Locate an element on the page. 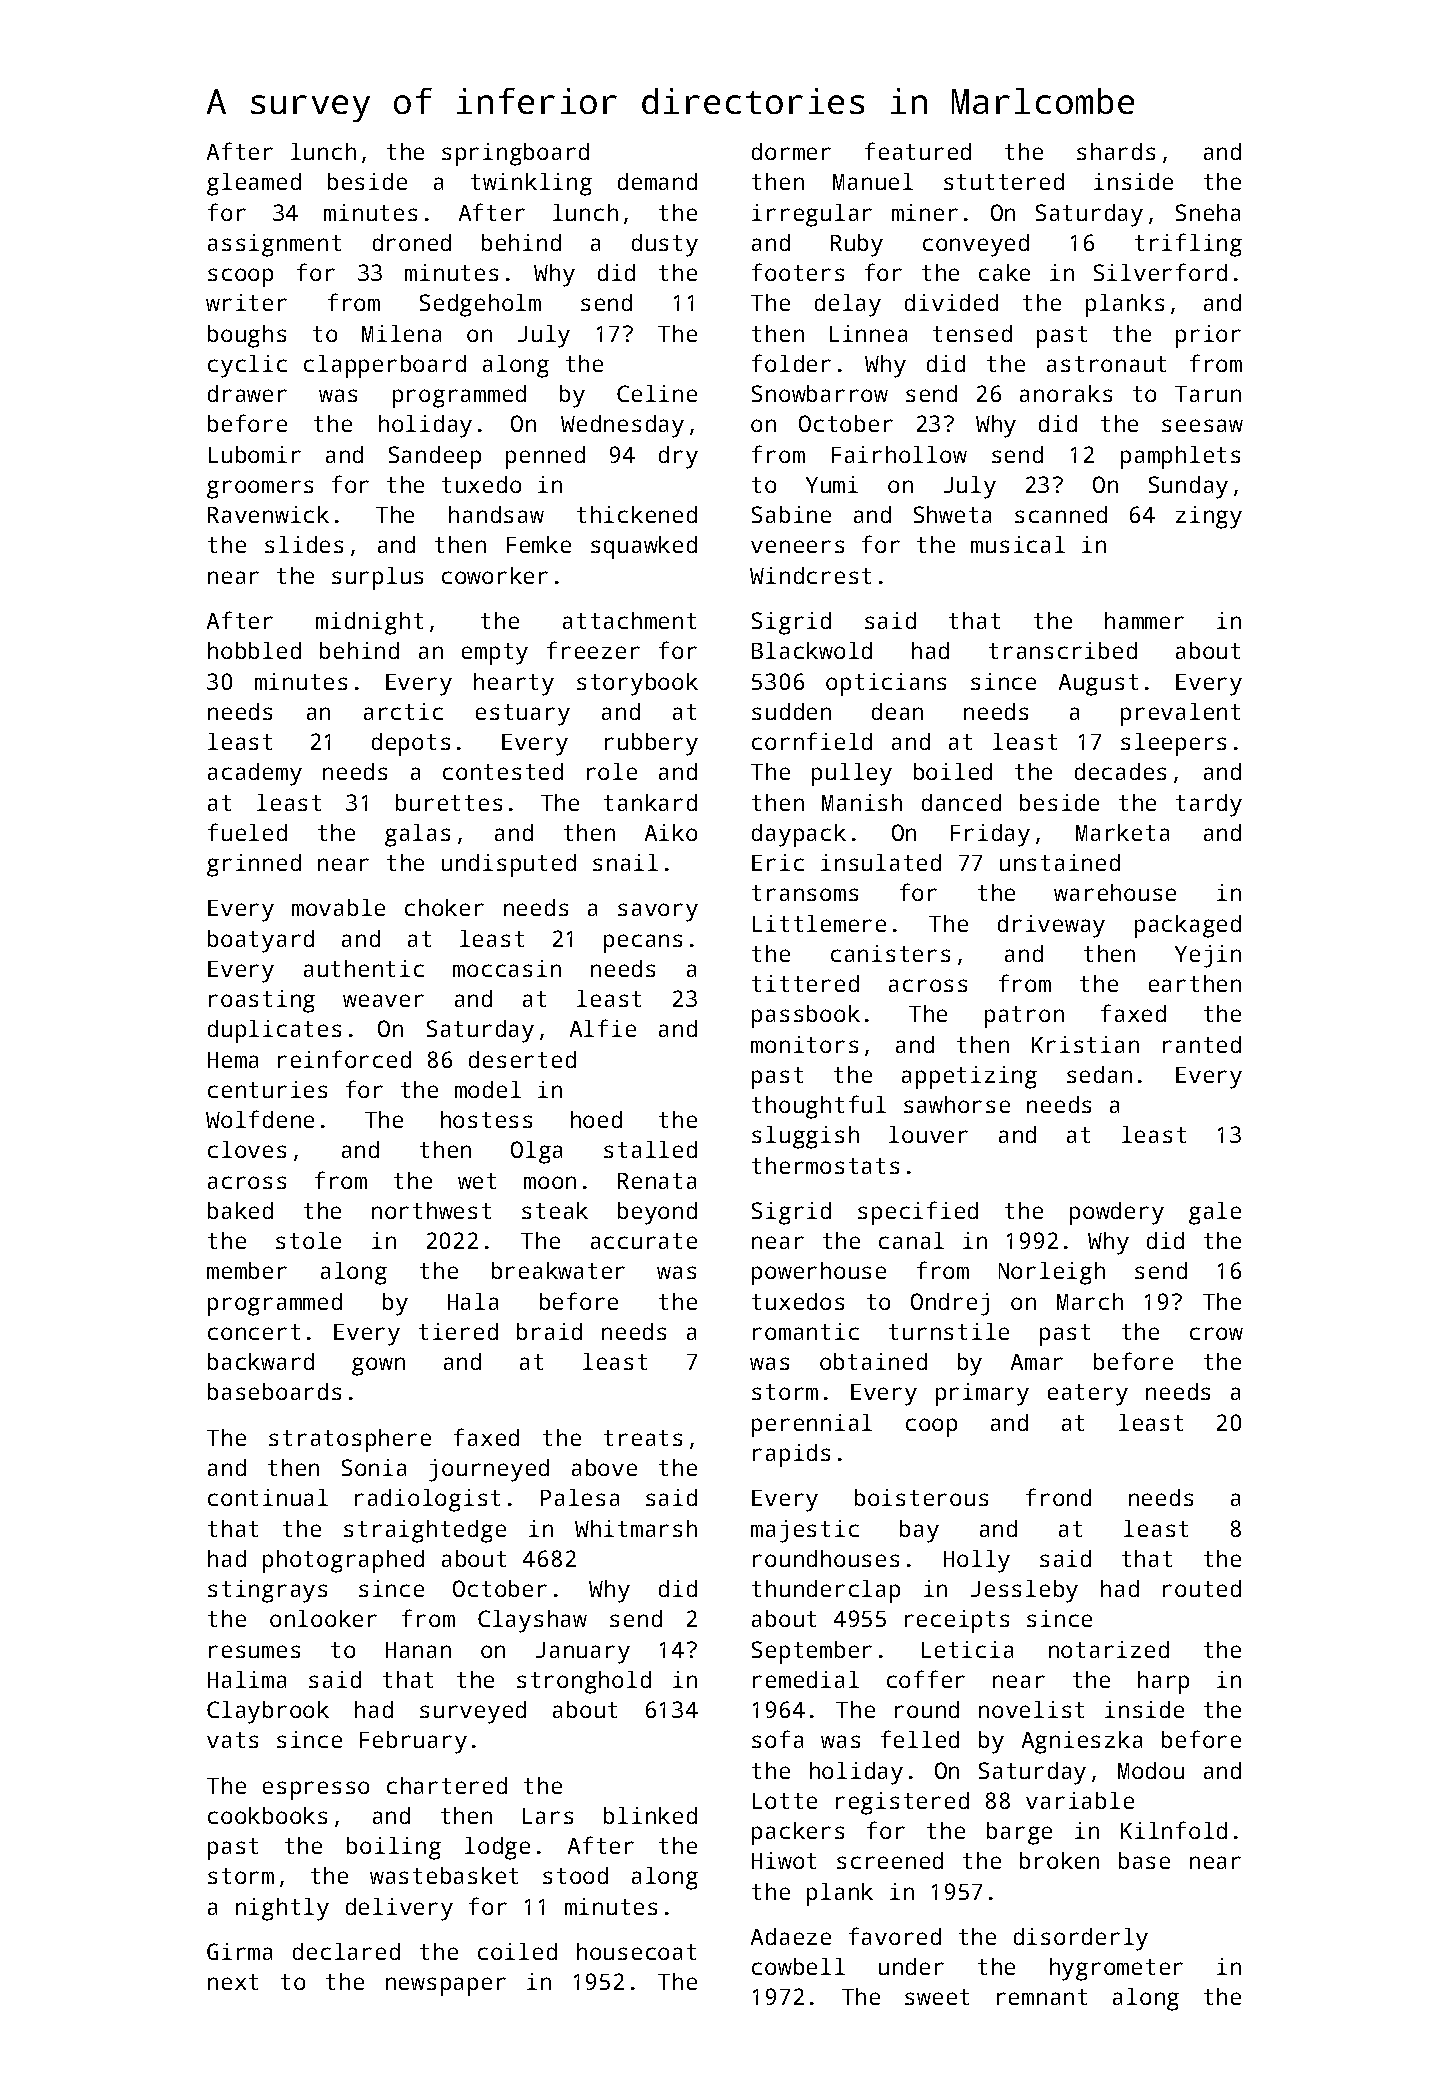 The height and width of the image is (2100, 1450). tiered is located at coordinates (458, 1331).
